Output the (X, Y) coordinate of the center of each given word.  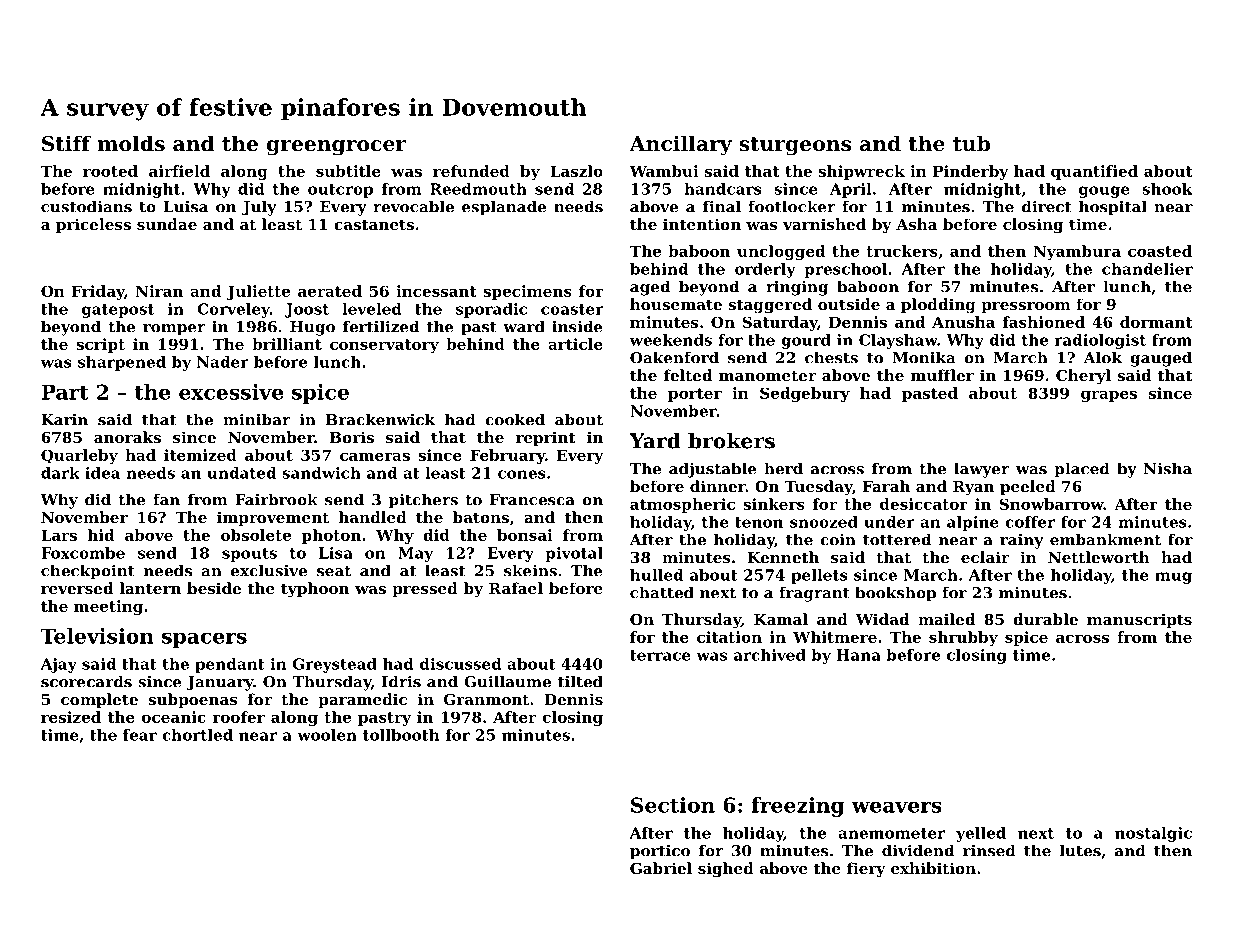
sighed (726, 870)
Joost (307, 310)
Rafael (516, 588)
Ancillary (680, 145)
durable (1045, 619)
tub (971, 143)
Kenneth (783, 557)
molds (131, 143)
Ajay (59, 665)
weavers (896, 807)
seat (334, 571)
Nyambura (1077, 252)
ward (524, 326)
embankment (1105, 539)
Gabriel (661, 868)
